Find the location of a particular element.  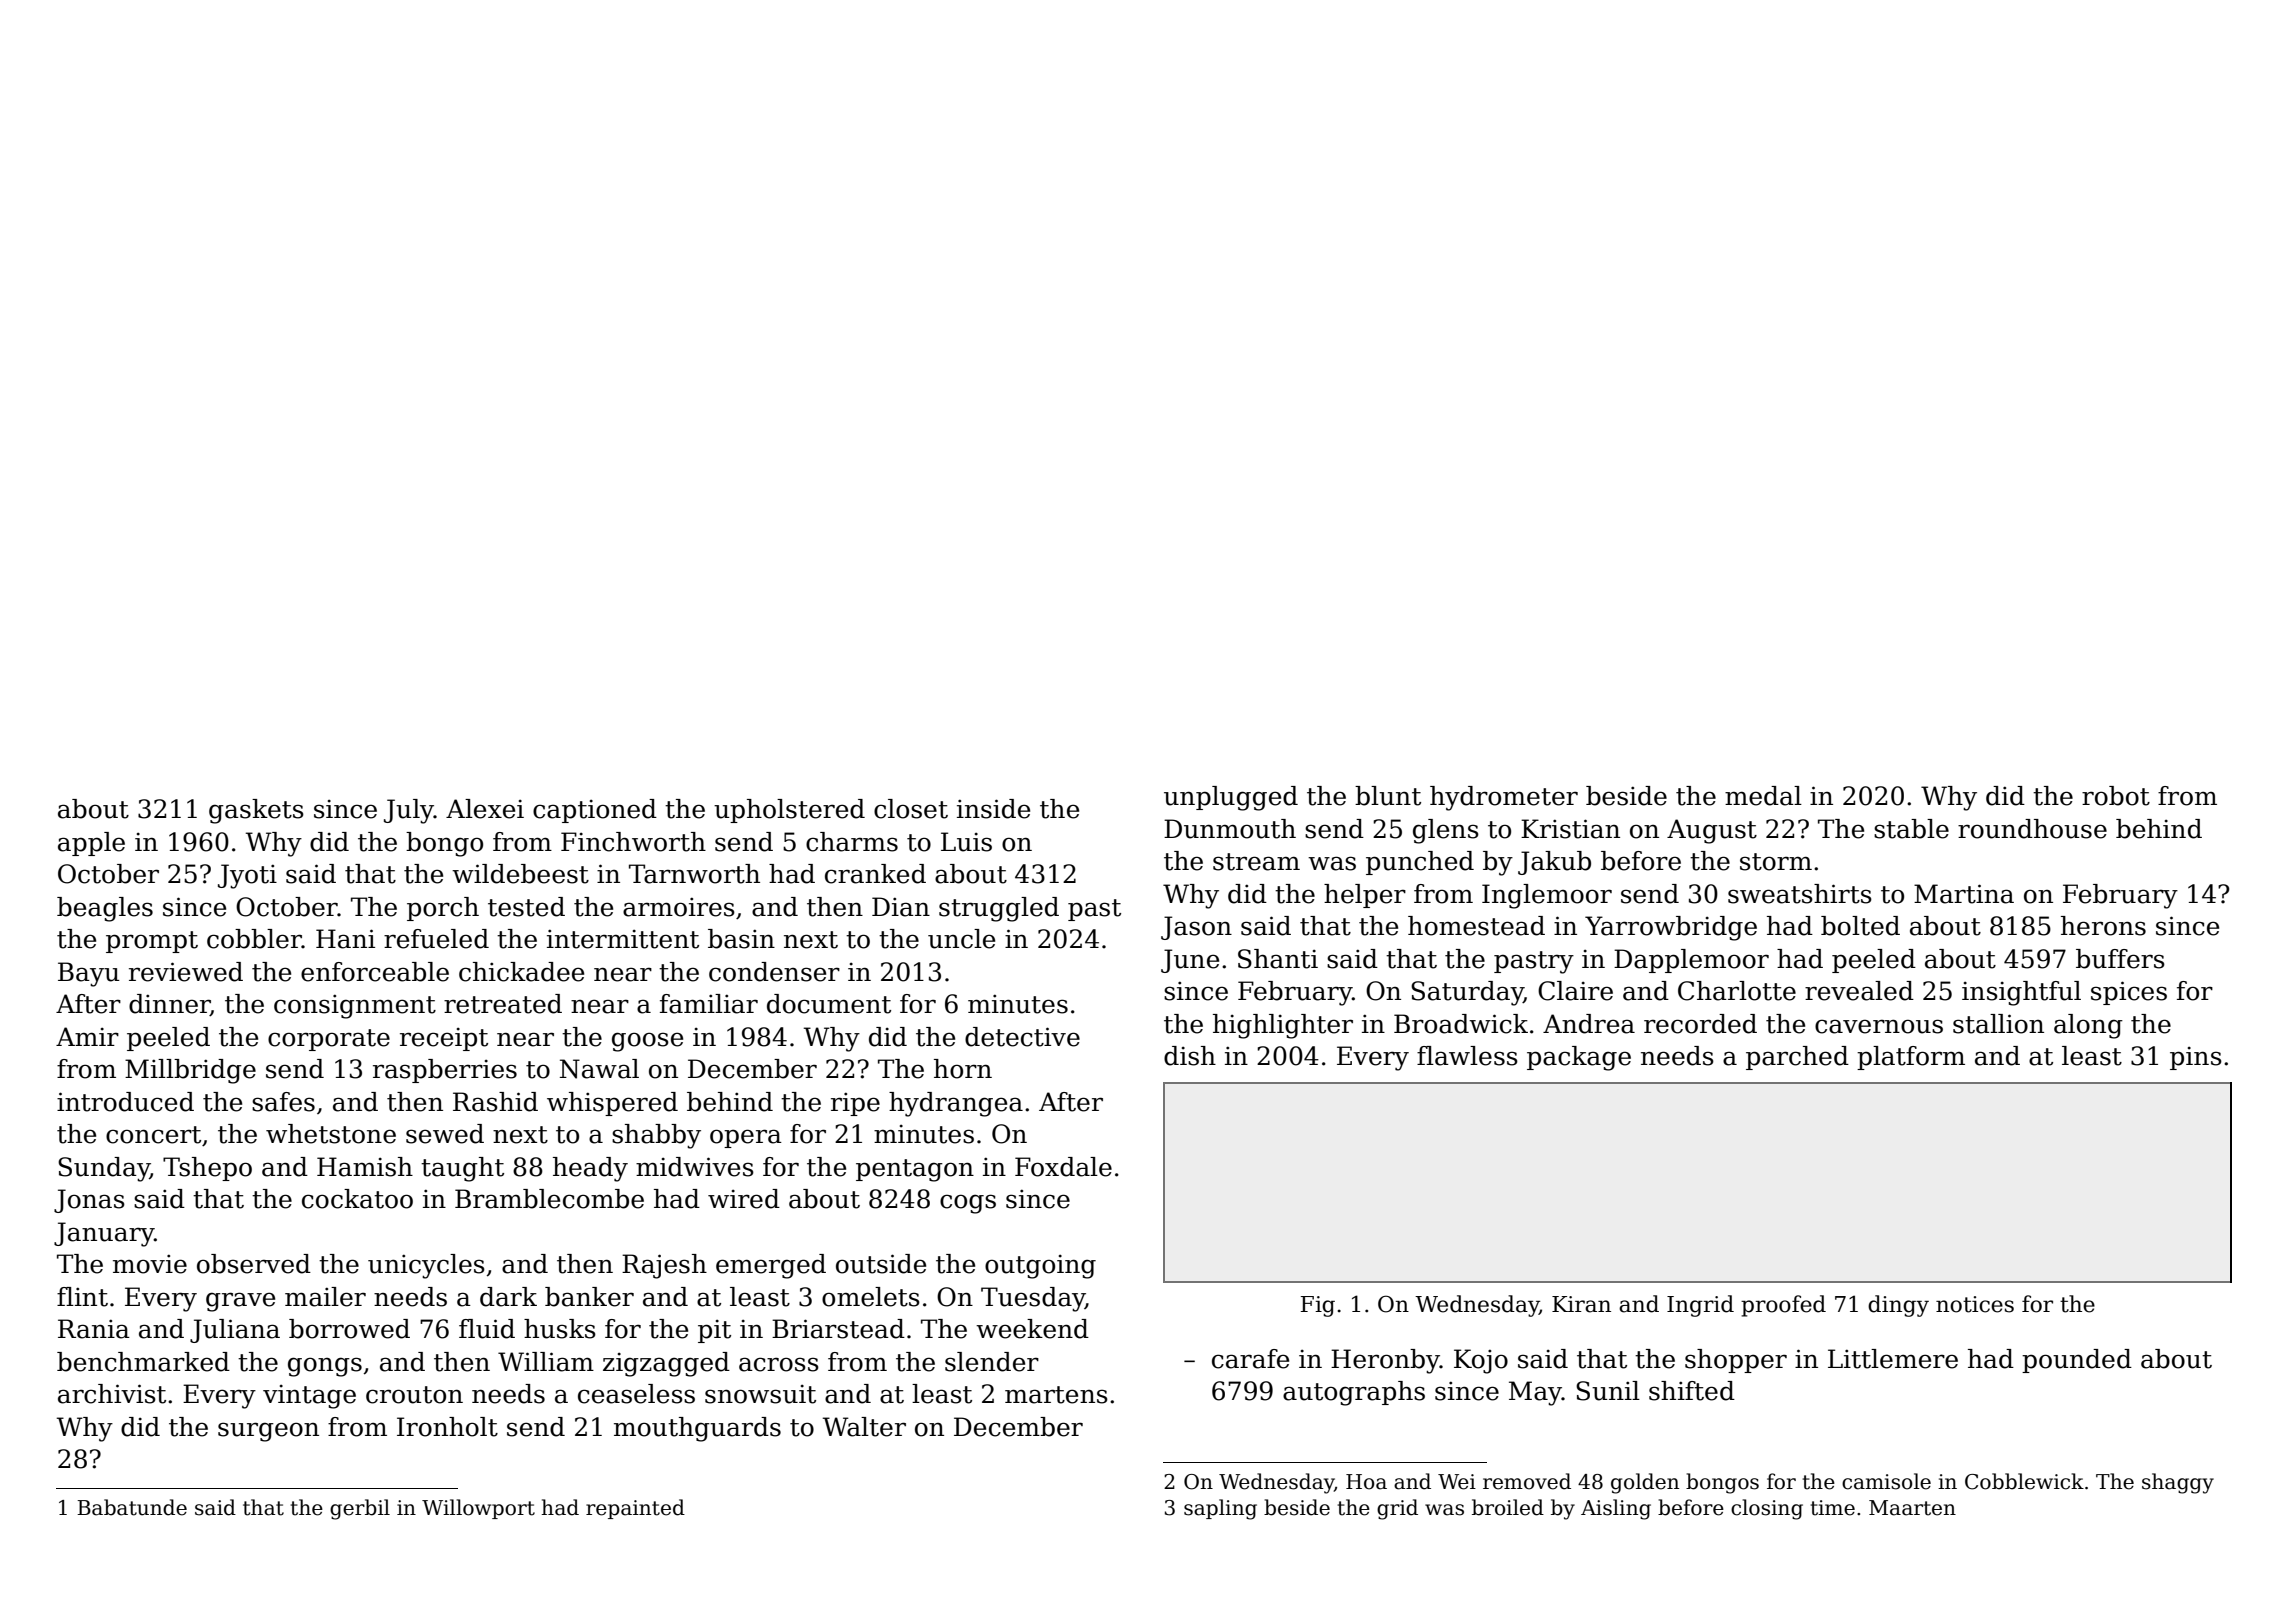

consignment is located at coordinates (355, 1006).
